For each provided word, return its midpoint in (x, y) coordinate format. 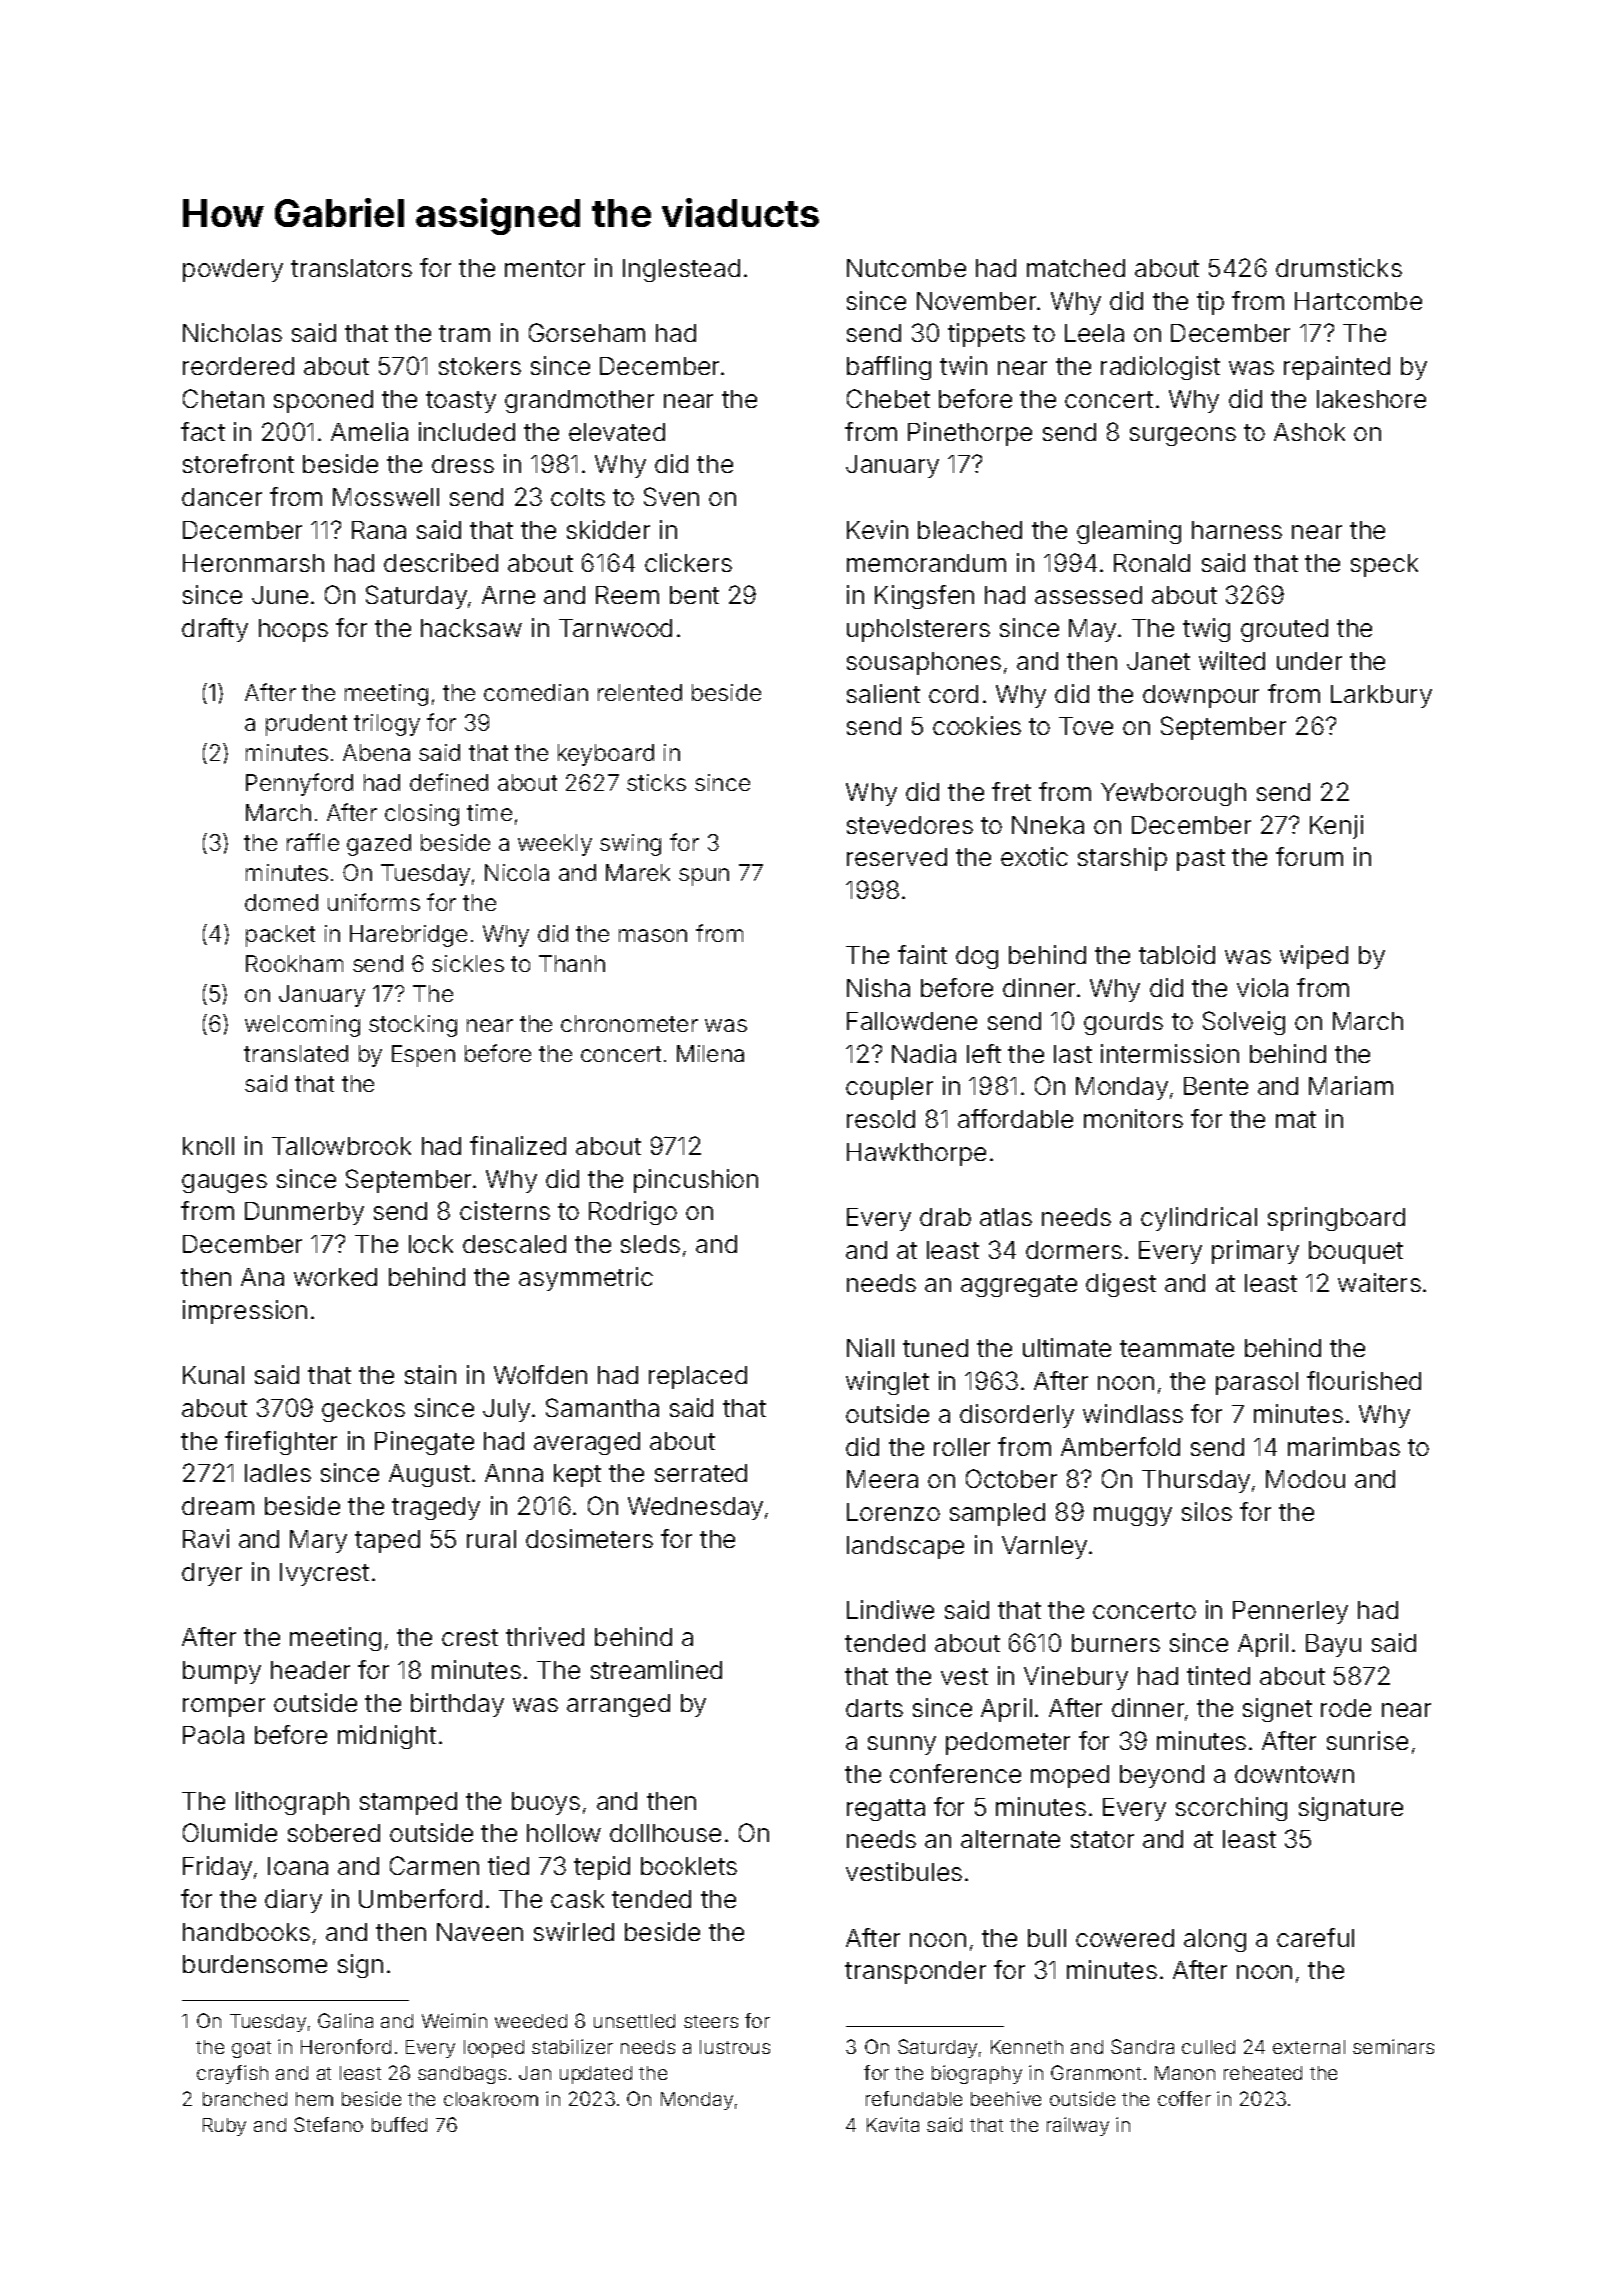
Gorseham (587, 332)
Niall (870, 1347)
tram (464, 333)
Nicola (517, 872)
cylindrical (1199, 1219)
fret (1011, 791)
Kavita (893, 2124)
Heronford (346, 2046)
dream (218, 1506)
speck (1384, 565)
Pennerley (1290, 1612)
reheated (1263, 2073)
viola (1262, 987)
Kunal (213, 1375)
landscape (905, 1547)
